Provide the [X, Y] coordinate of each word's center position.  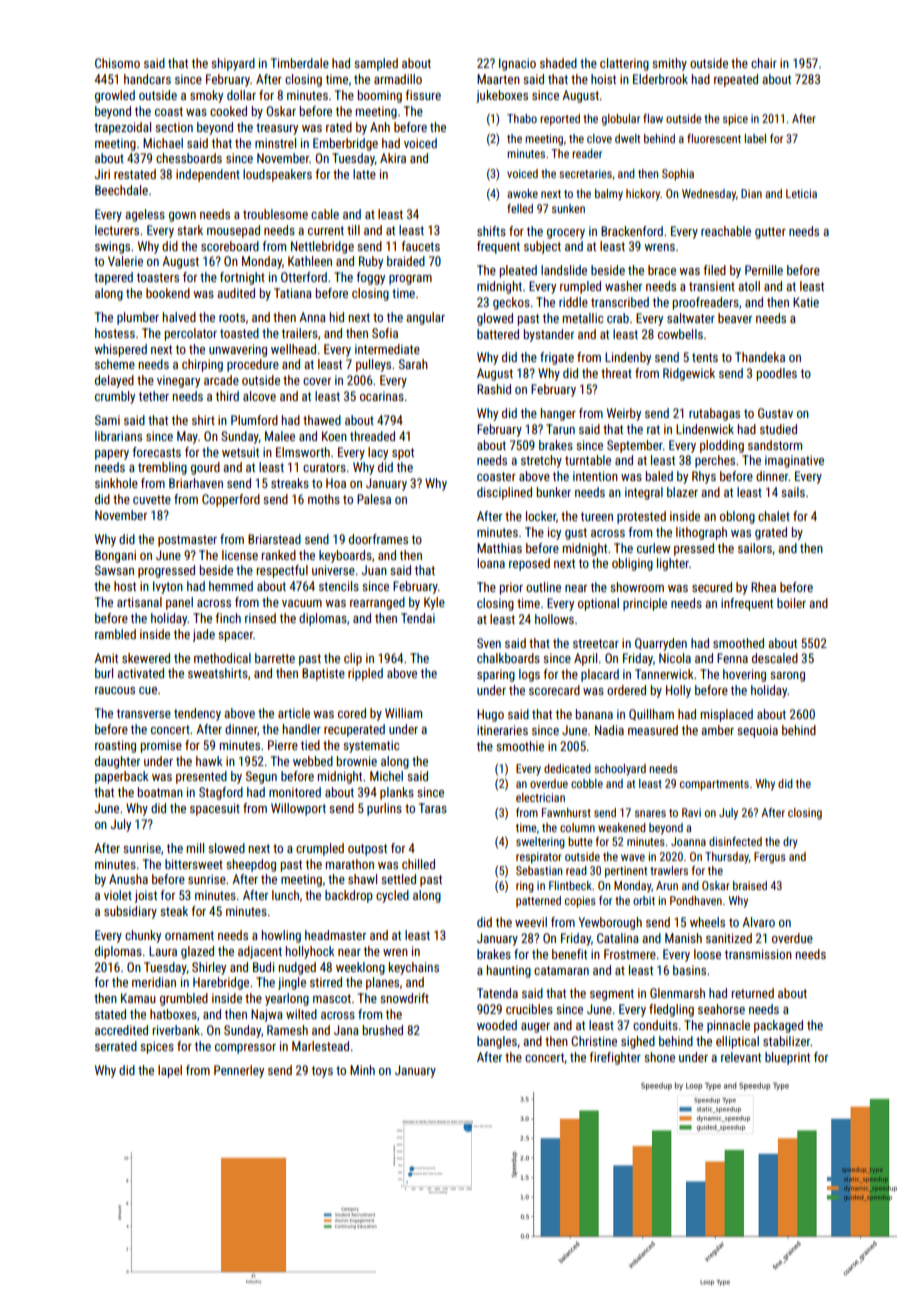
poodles [777, 374]
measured [653, 730]
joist [146, 896]
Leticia [801, 193]
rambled [115, 634]
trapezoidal [122, 128]
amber [717, 730]
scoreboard [230, 246]
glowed [495, 319]
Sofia [385, 333]
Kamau [138, 998]
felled [520, 208]
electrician [540, 797]
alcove [259, 396]
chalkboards [508, 658]
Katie [806, 302]
